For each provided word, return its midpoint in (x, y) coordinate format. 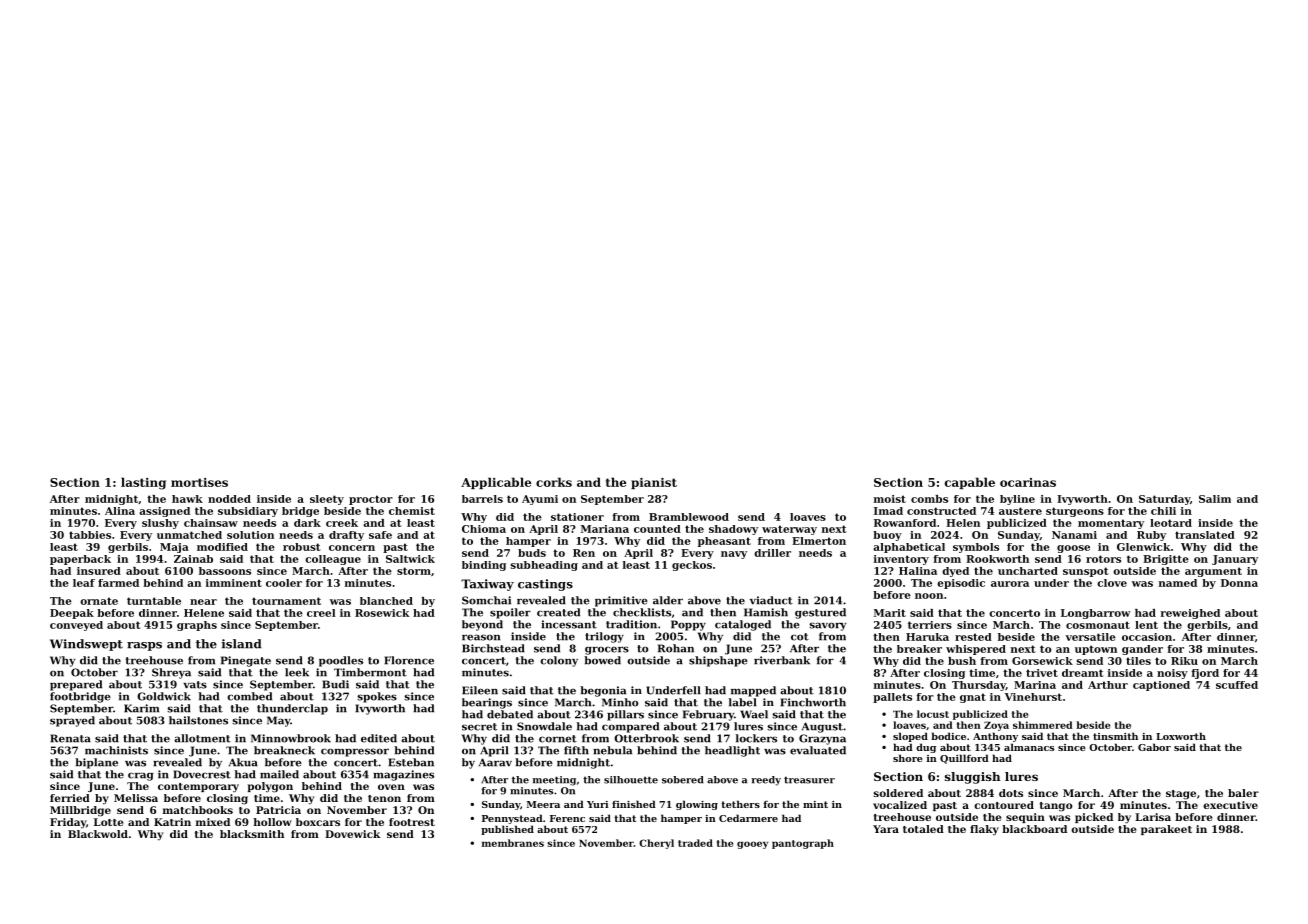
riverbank (782, 660)
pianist (654, 483)
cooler (284, 583)
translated (1205, 535)
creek (342, 523)
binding (484, 566)
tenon (384, 798)
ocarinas (1028, 482)
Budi (335, 684)
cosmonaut (1098, 625)
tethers (740, 804)
